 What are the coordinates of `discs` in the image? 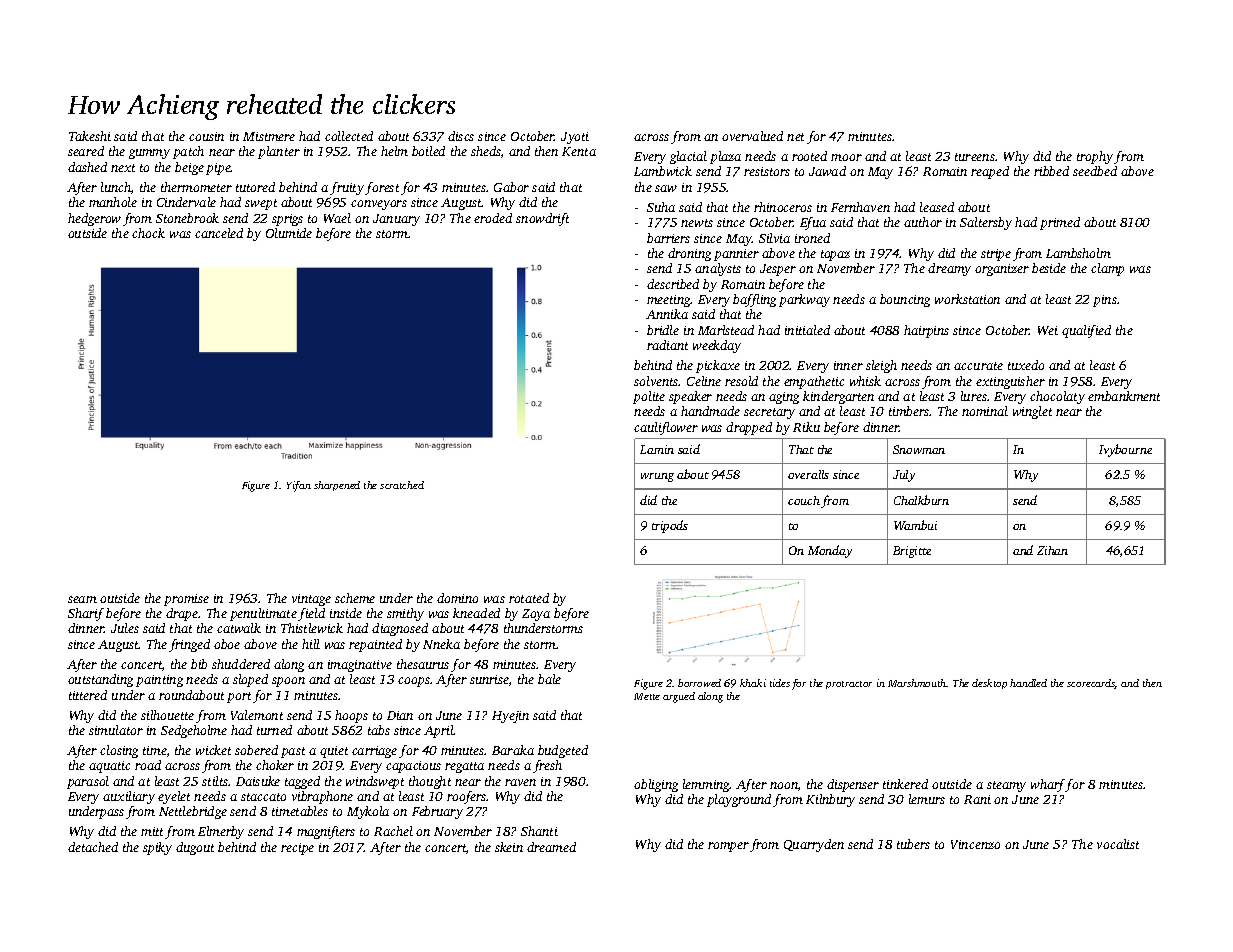 It's located at (461, 136).
